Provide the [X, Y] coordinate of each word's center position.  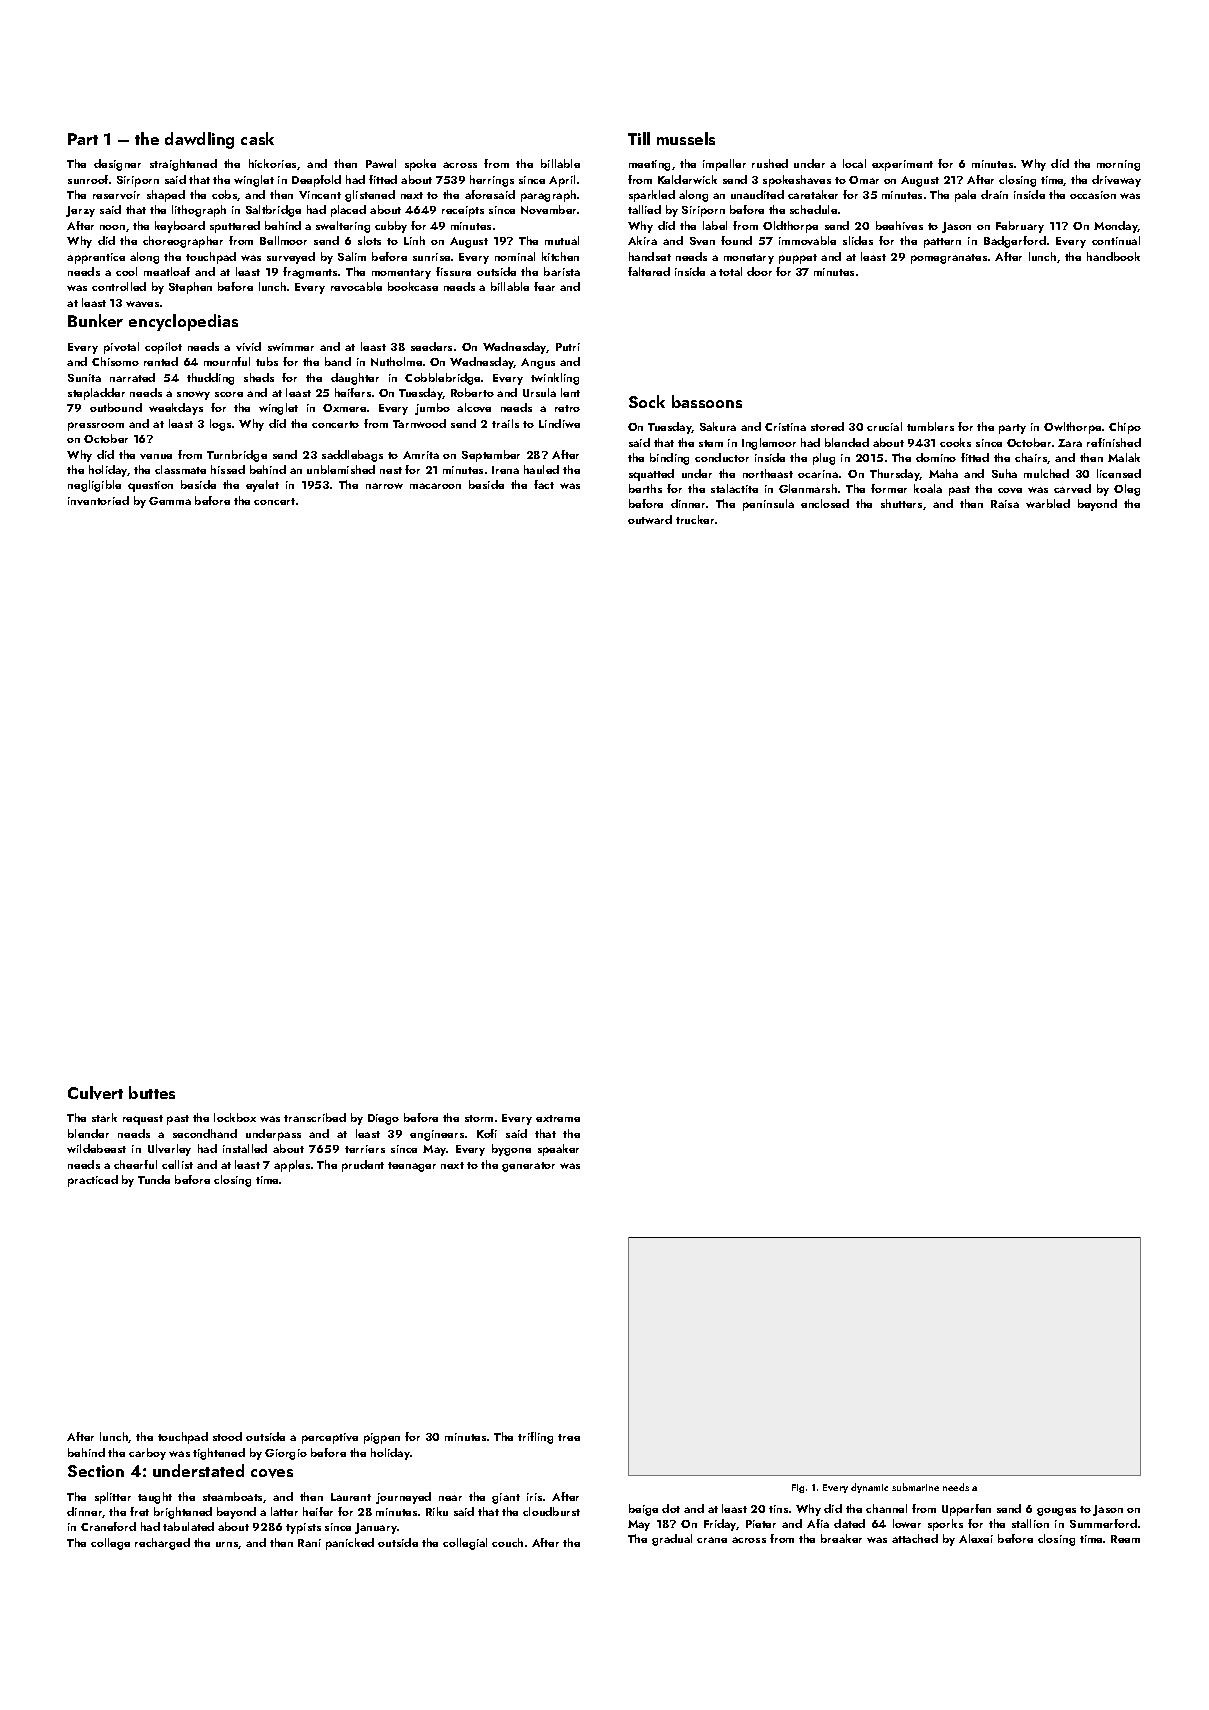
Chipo [1125, 428]
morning [1118, 165]
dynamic [869, 1488]
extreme [558, 1118]
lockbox [235, 1117]
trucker [695, 519]
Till [639, 138]
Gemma [170, 501]
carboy [147, 1454]
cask [257, 138]
